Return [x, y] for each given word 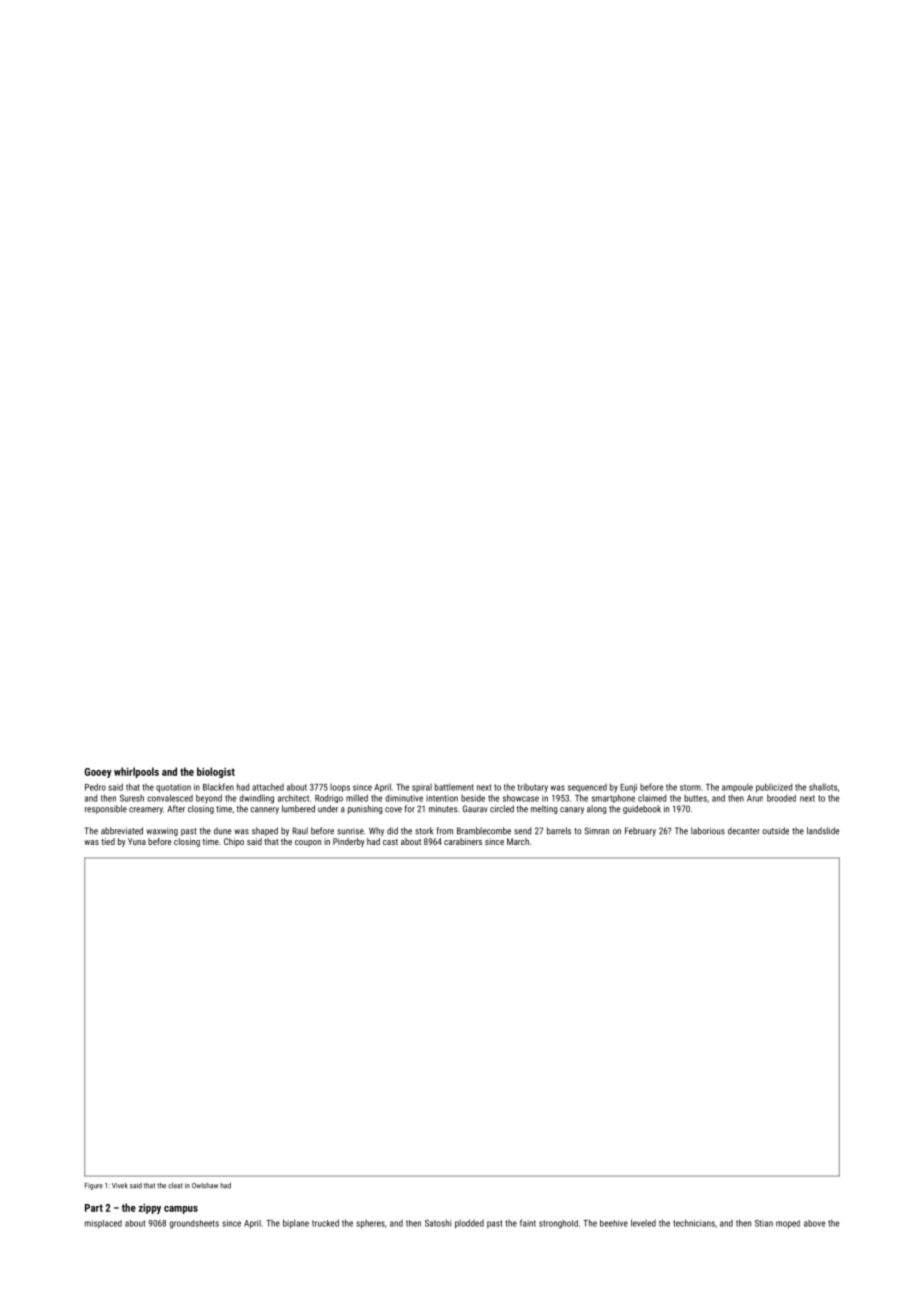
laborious [708, 831]
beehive [614, 1223]
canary [572, 810]
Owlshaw [205, 1186]
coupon [308, 843]
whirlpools [136, 772]
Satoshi [438, 1223]
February [640, 831]
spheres [370, 1224]
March [518, 841]
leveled [643, 1223]
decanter [744, 831]
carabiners [463, 841]
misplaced [103, 1224]
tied [108, 841]
